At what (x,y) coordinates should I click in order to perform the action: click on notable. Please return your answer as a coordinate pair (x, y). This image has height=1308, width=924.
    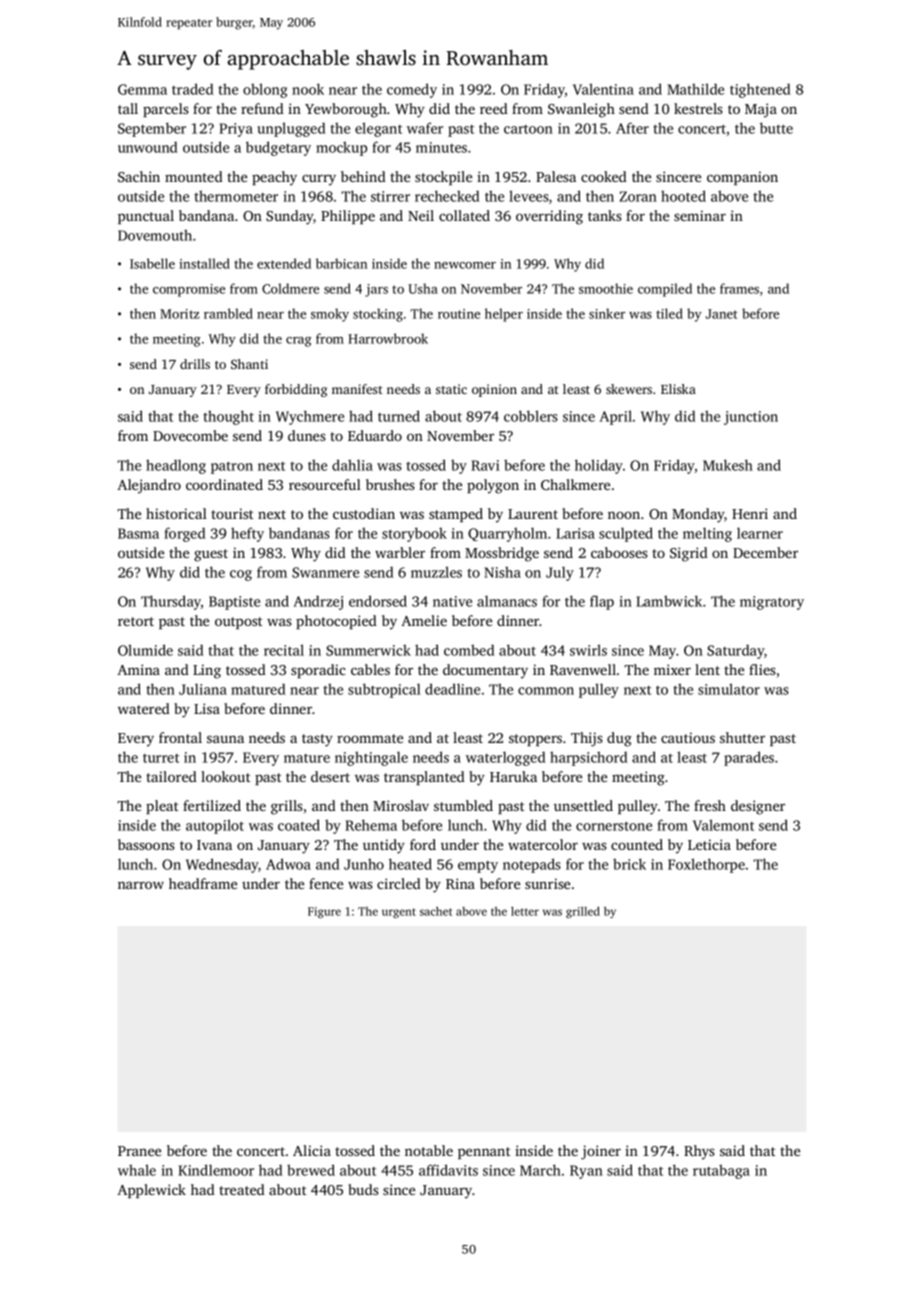
    Looking at the image, I should click on (429, 1150).
